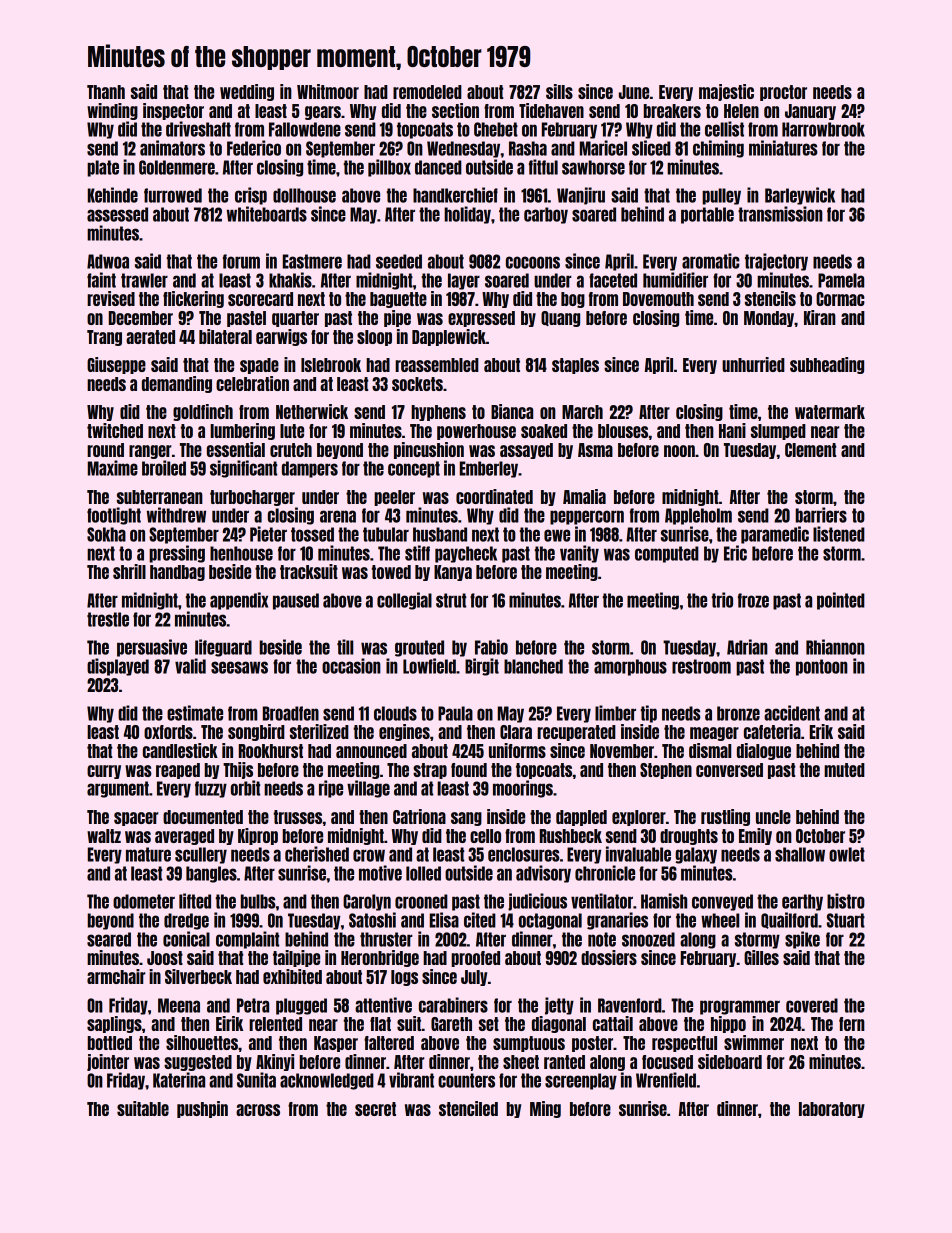 This document has height=1233, width=952. What do you see at coordinates (738, 713) in the document?
I see `bronze` at bounding box center [738, 713].
